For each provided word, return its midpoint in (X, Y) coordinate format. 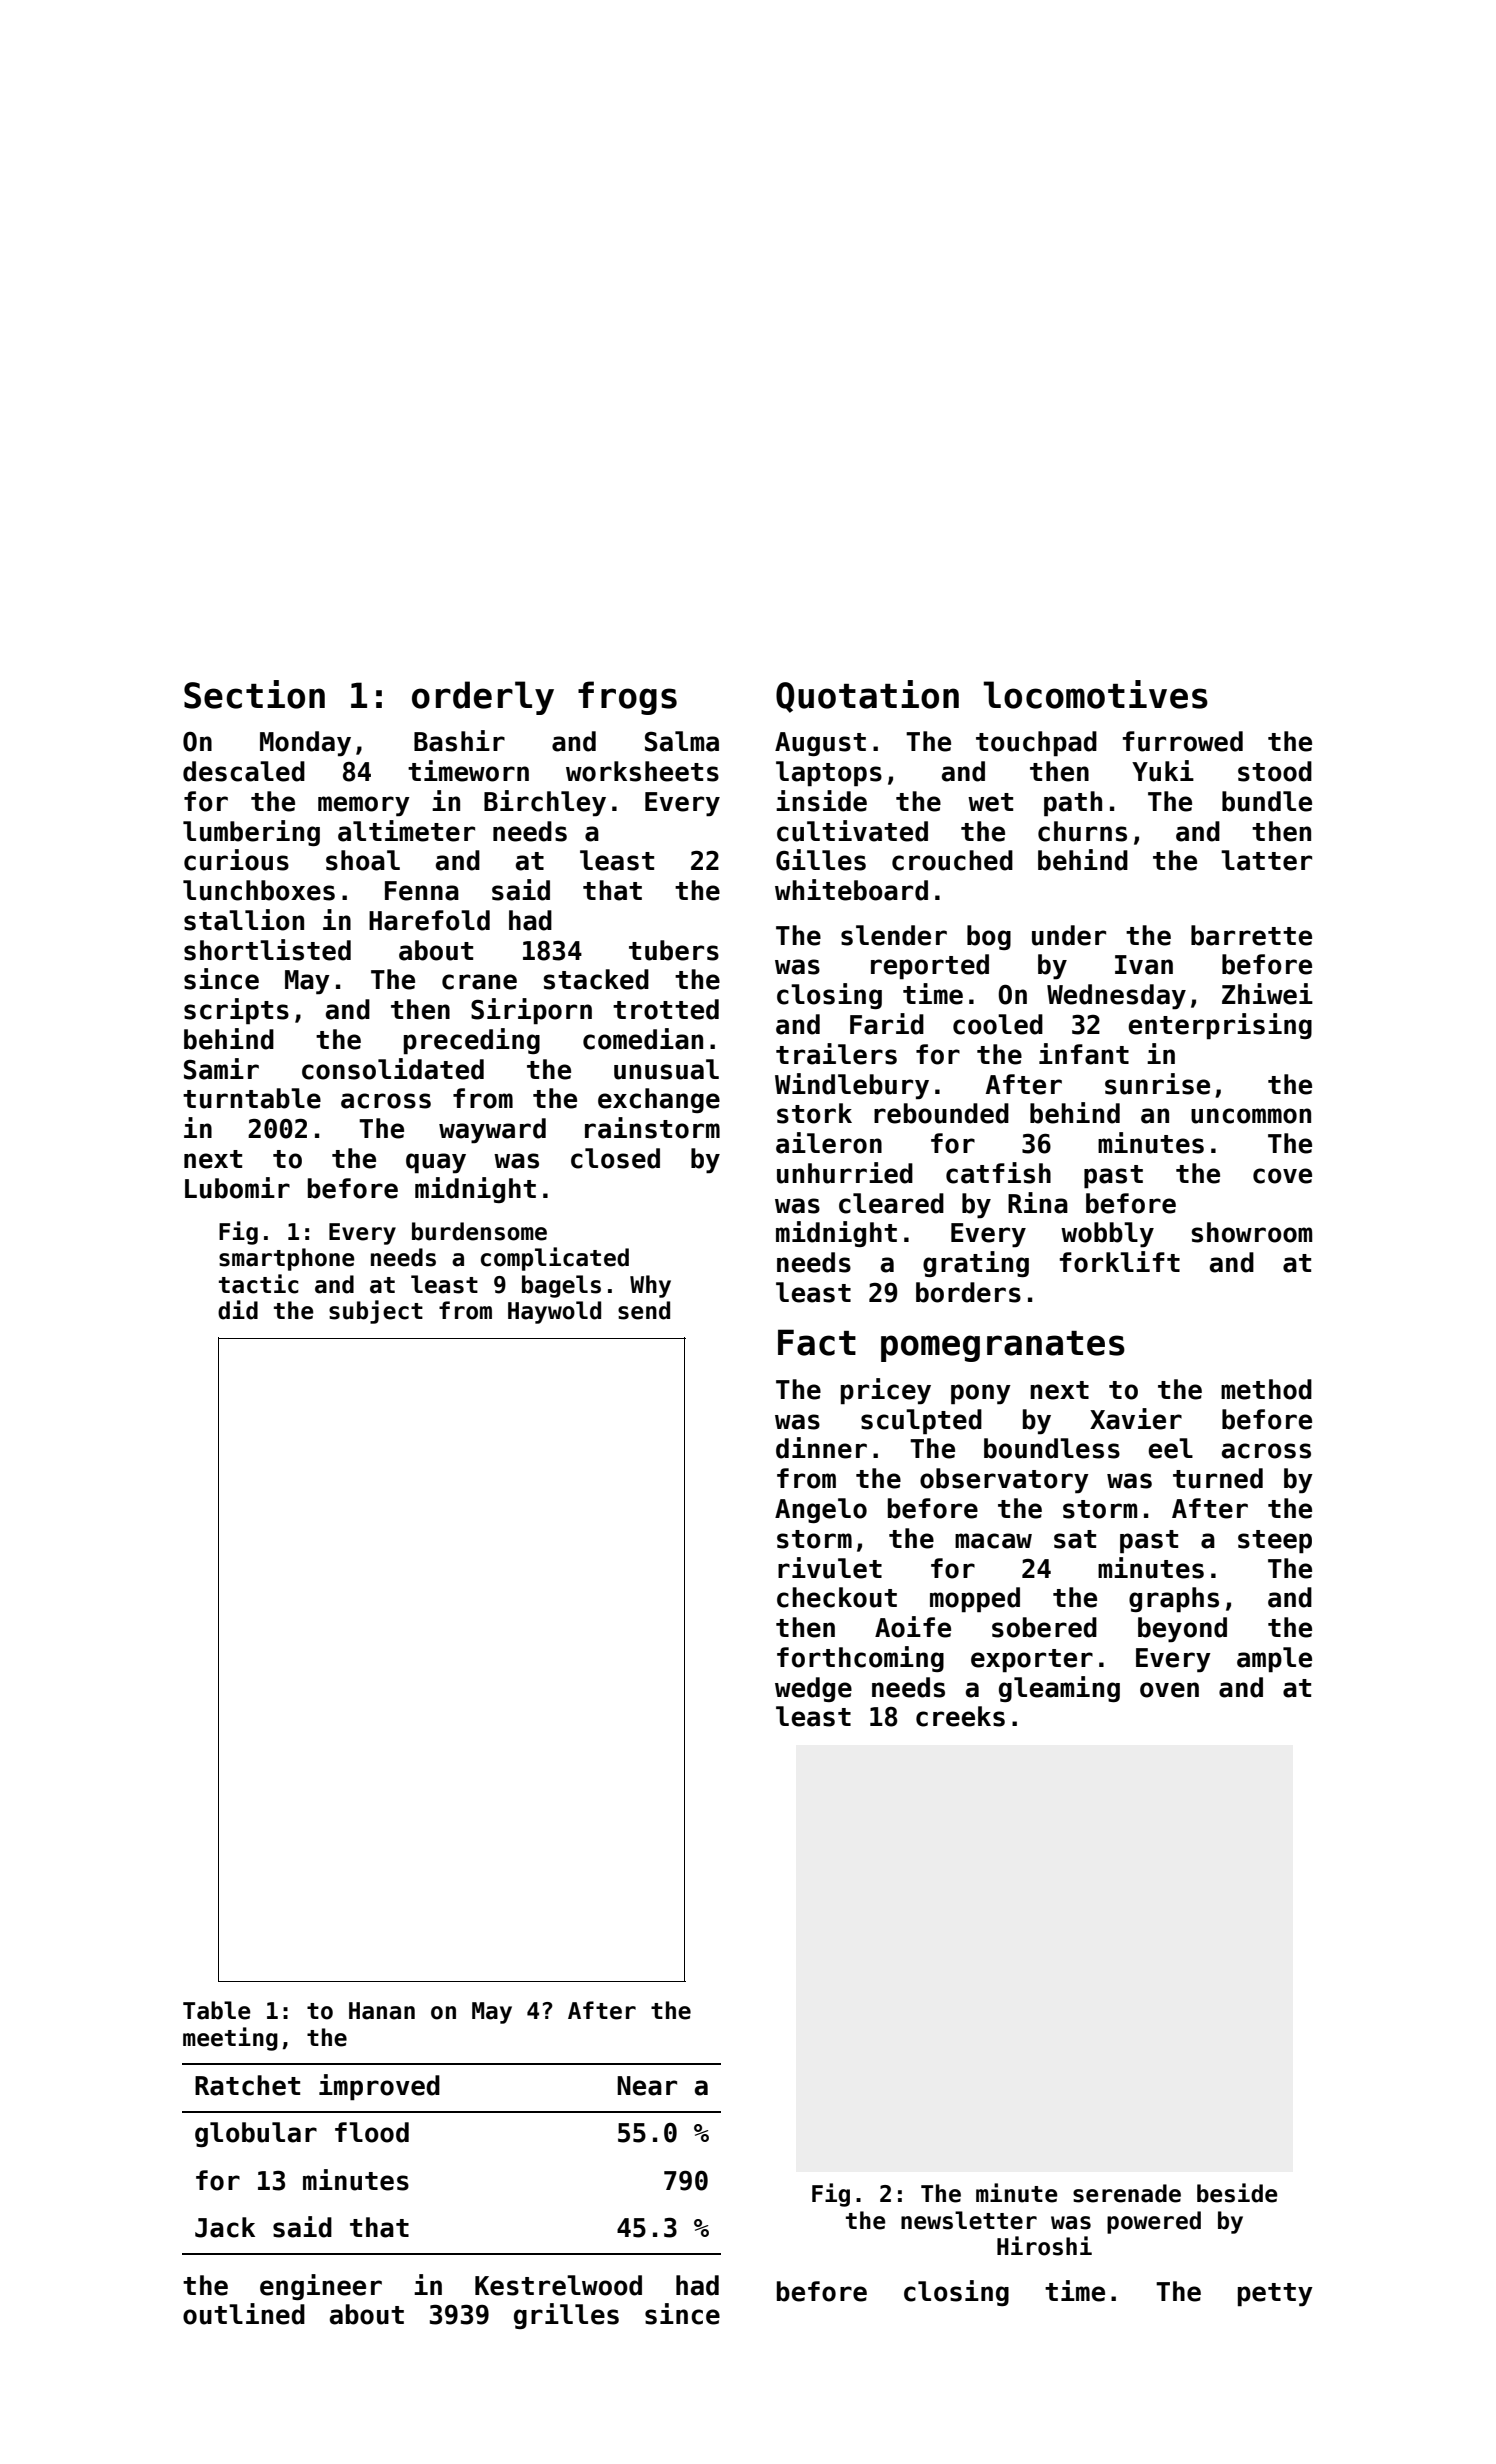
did (238, 1310)
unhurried (845, 1173)
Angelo (821, 1510)
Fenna (422, 891)
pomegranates (1003, 1346)
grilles (566, 2316)
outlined (244, 2314)
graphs (1174, 1600)
